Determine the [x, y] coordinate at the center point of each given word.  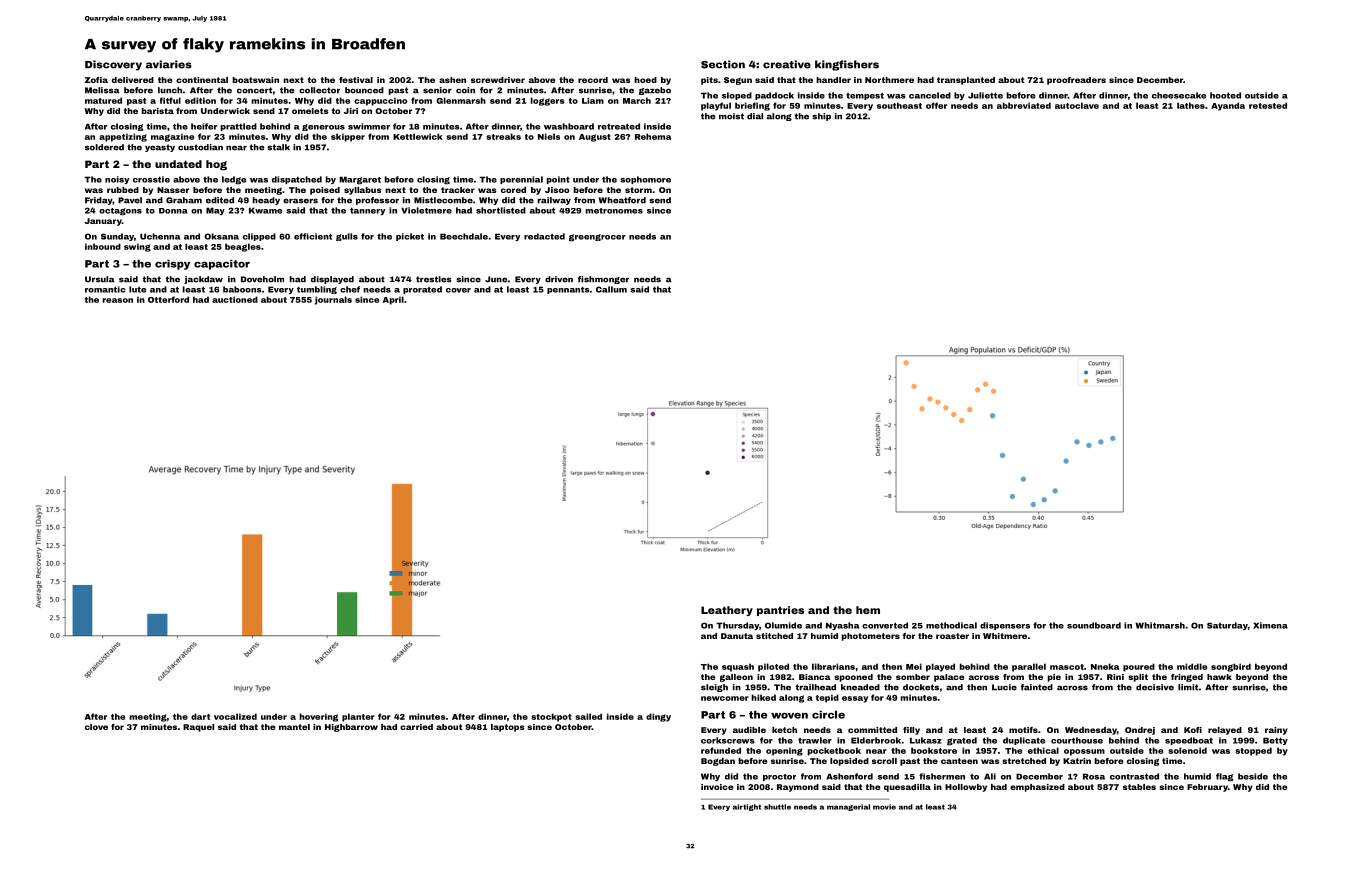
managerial [848, 807]
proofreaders [1076, 81]
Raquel [198, 728]
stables [1139, 787]
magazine [172, 137]
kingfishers [847, 65]
